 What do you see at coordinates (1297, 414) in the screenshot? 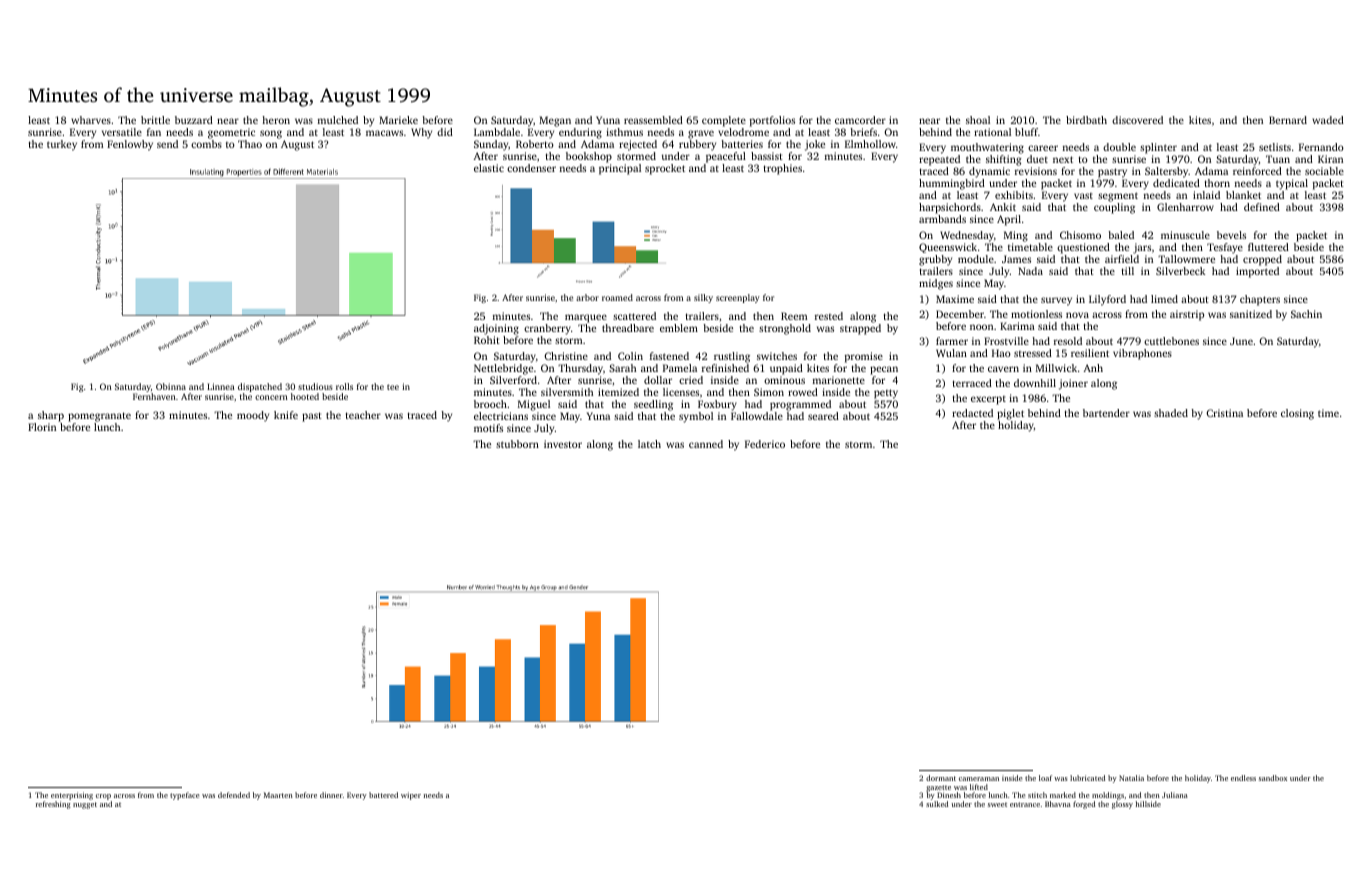
I see `closing` at bounding box center [1297, 414].
